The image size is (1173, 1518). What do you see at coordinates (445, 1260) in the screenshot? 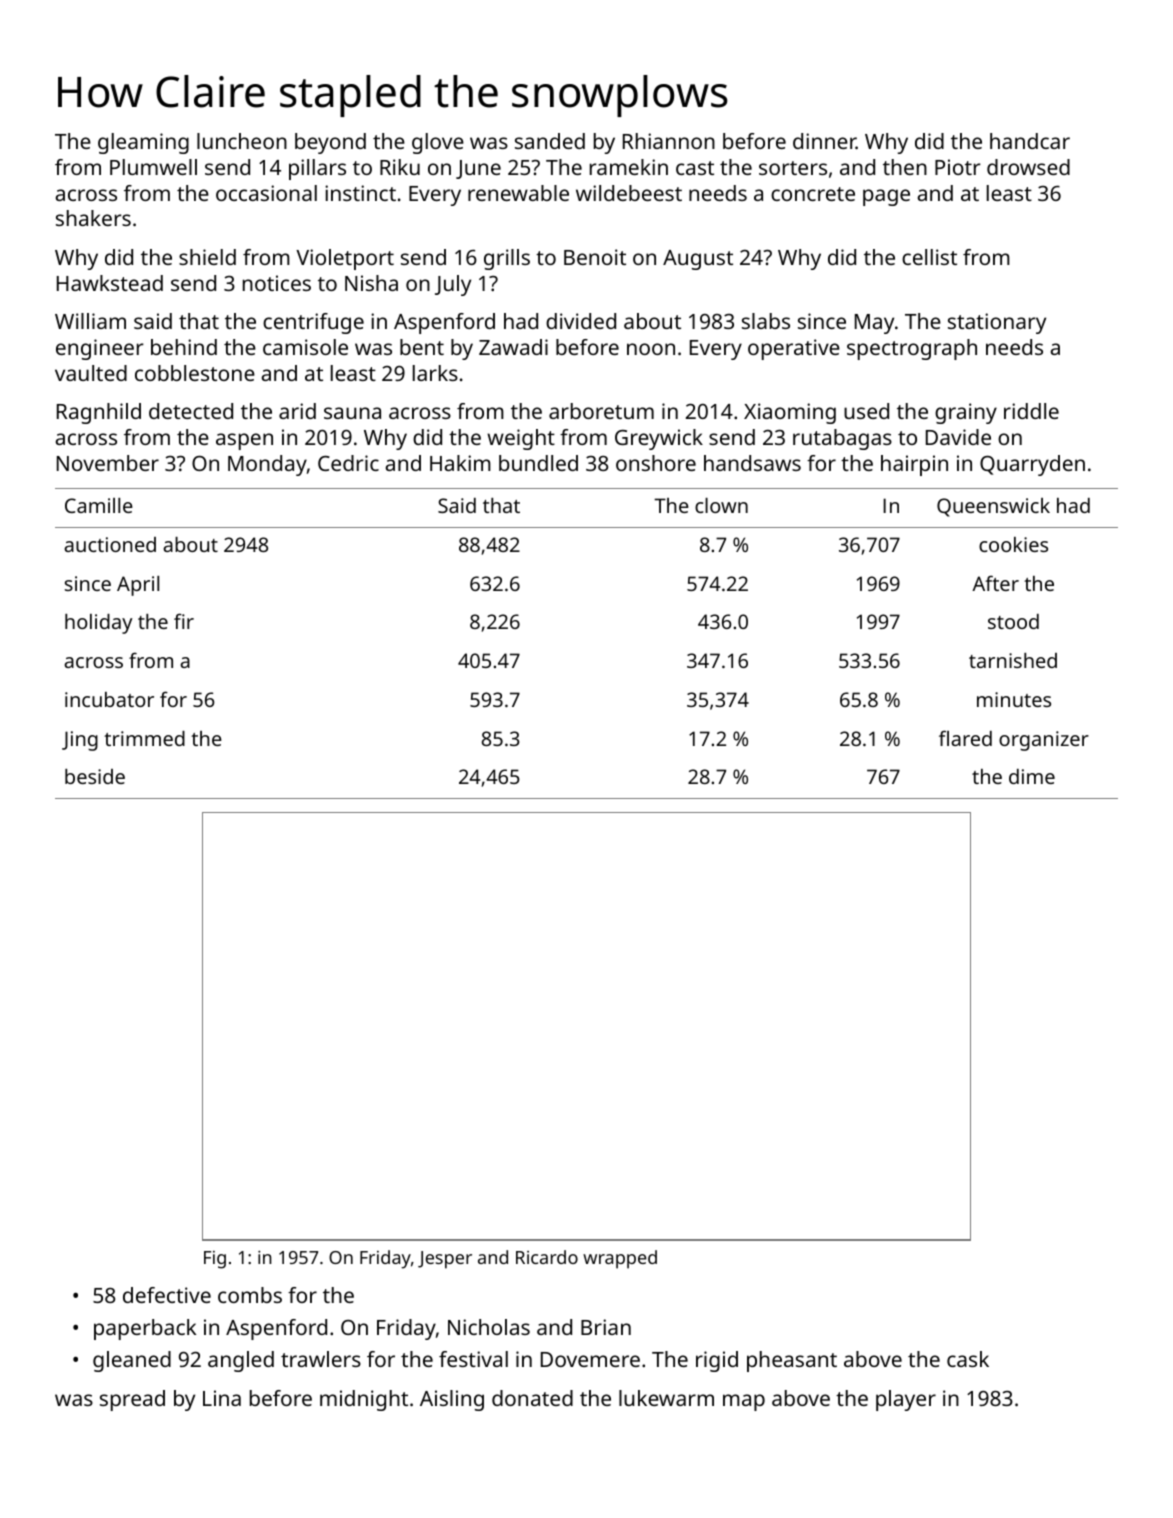
I see `Jesper` at bounding box center [445, 1260].
